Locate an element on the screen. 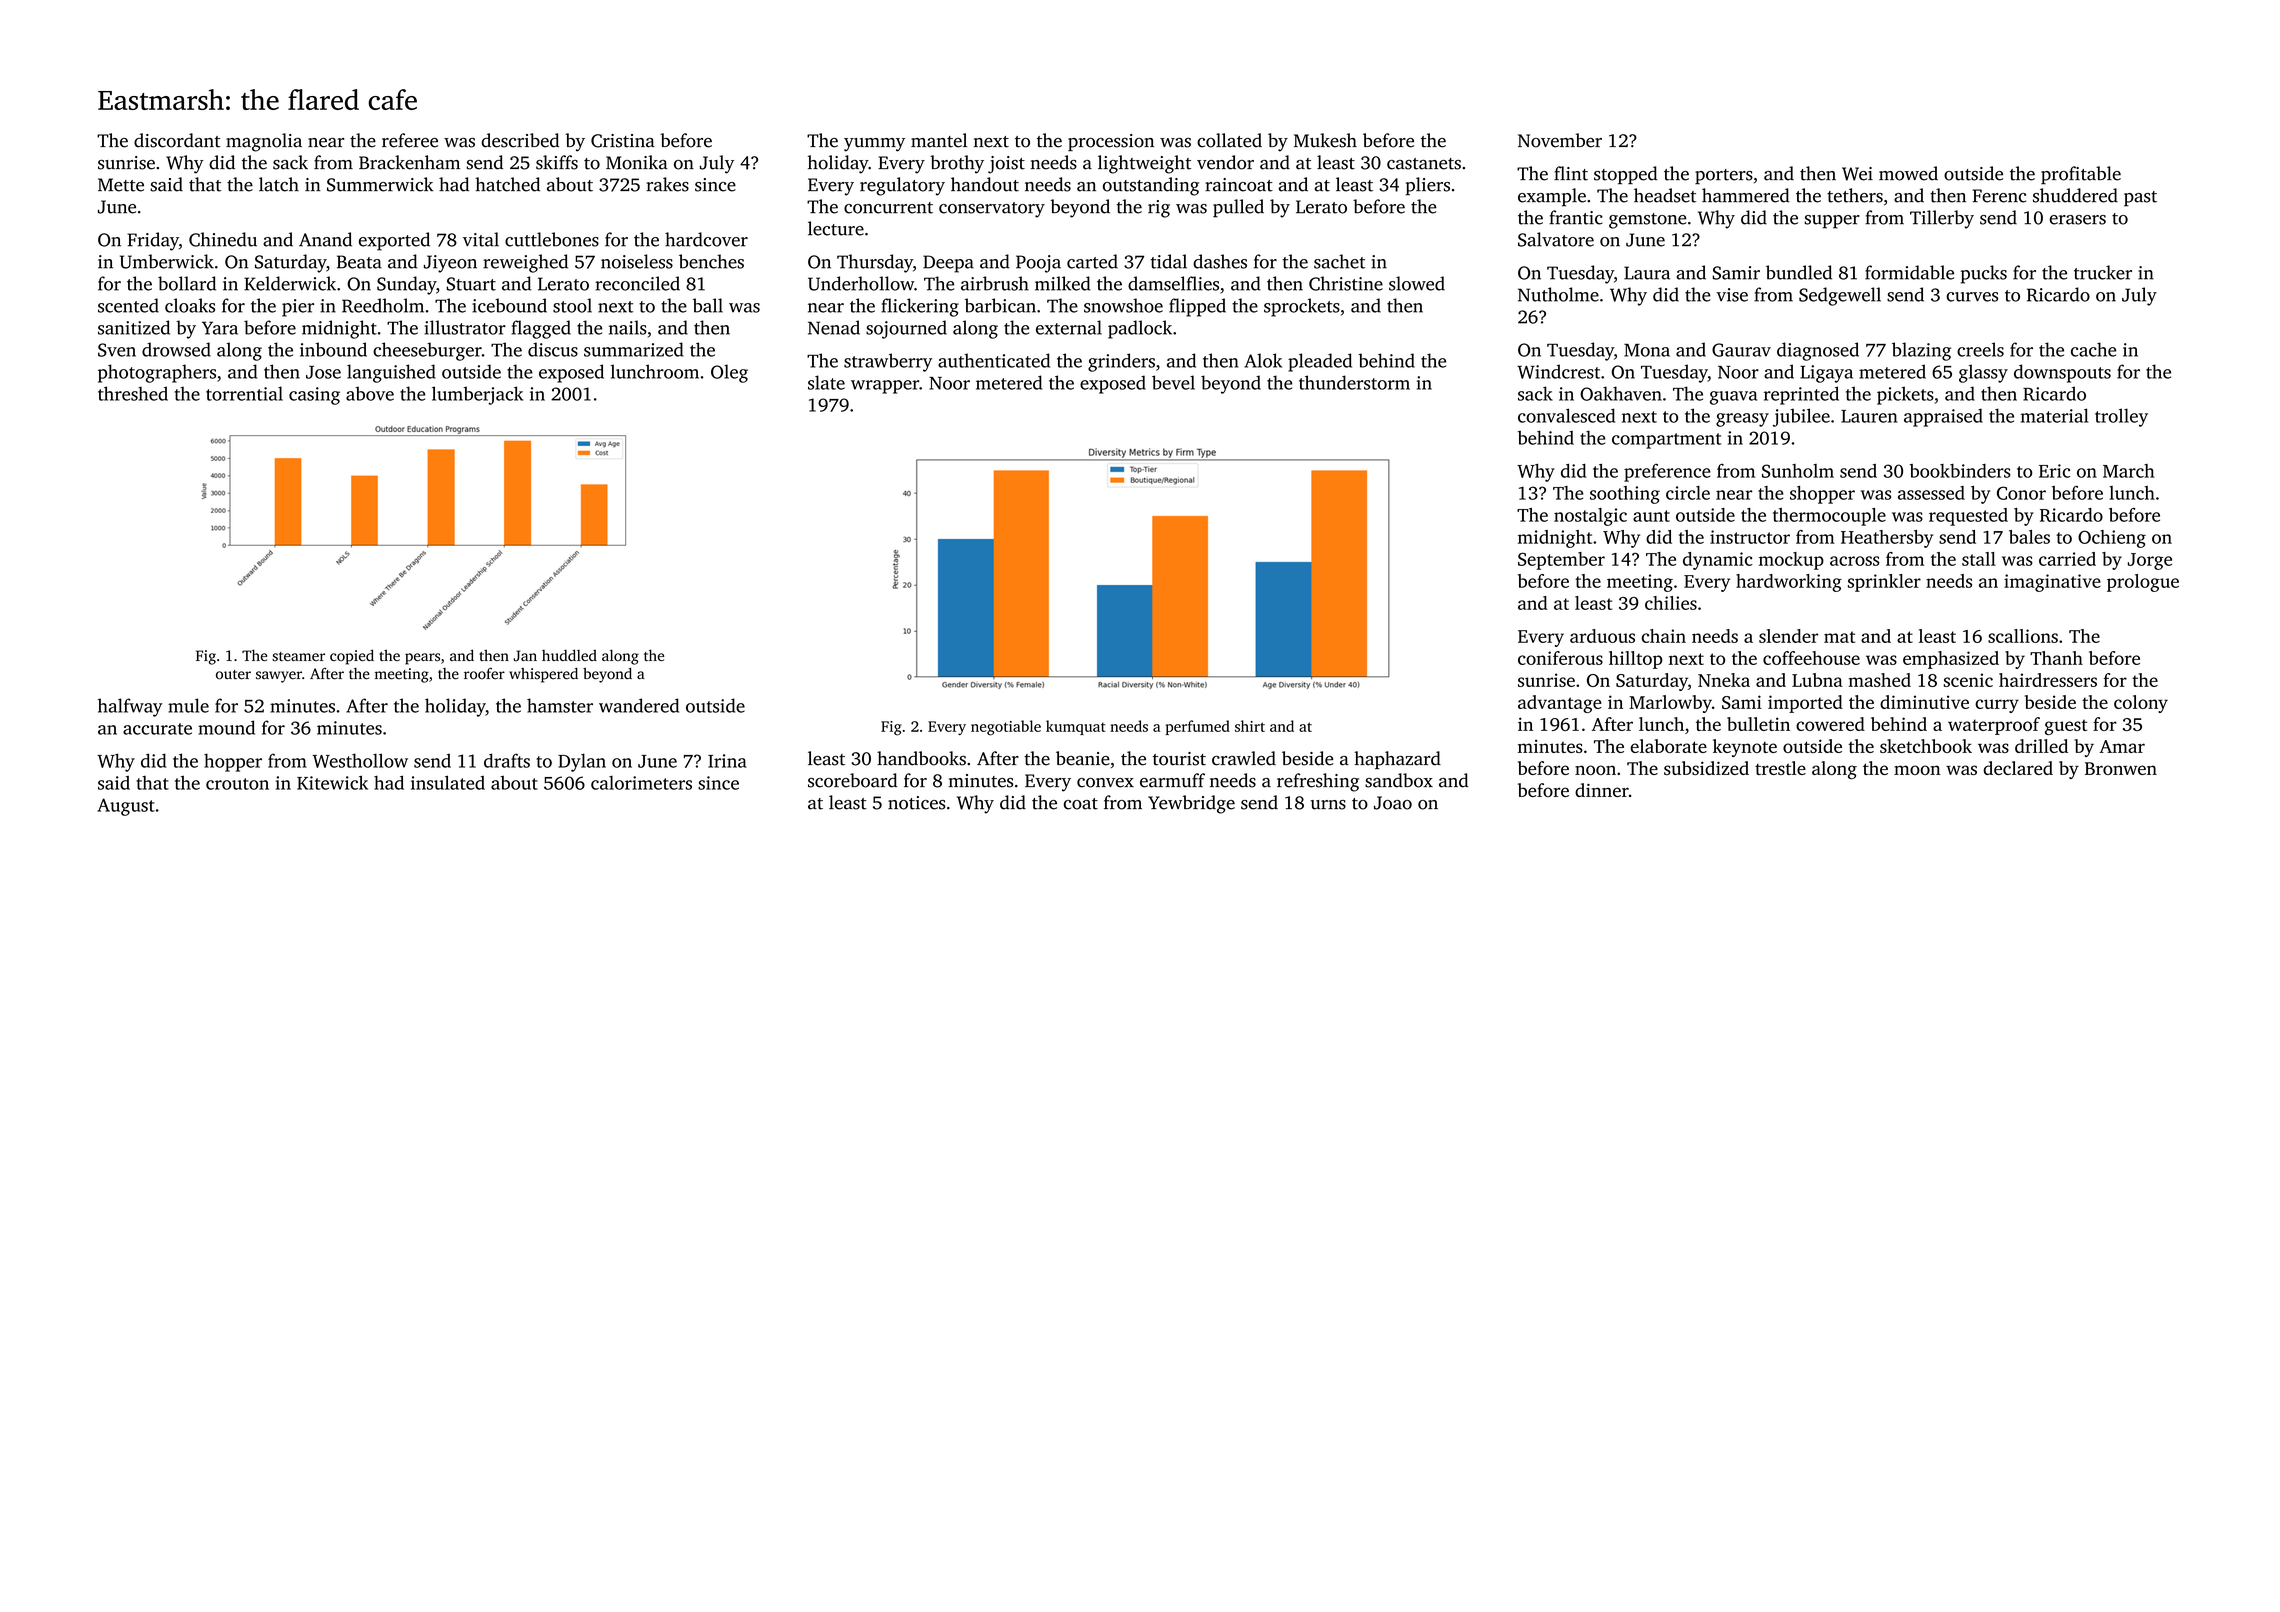  referee is located at coordinates (410, 140).
